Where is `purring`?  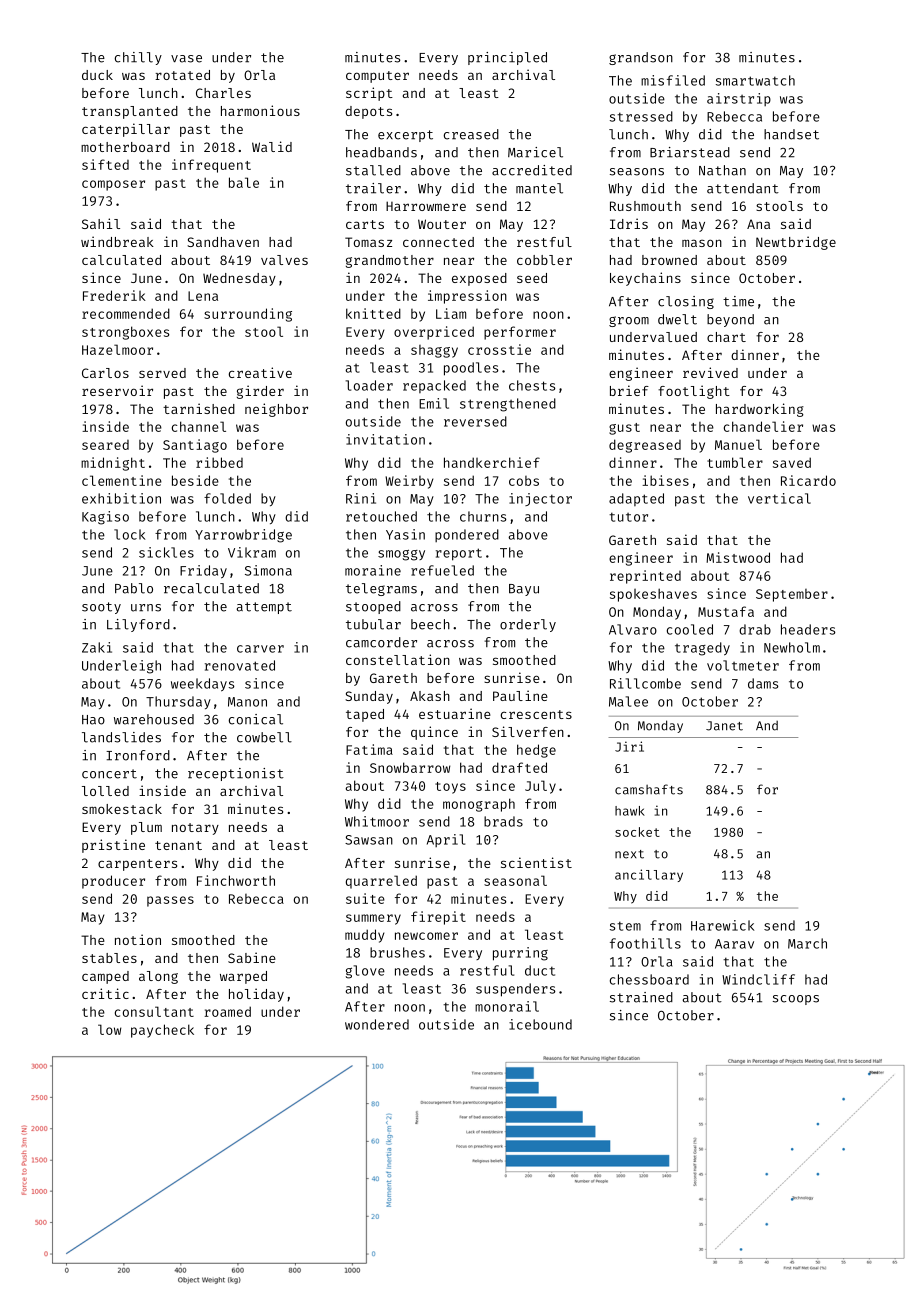
purring is located at coordinates (520, 954).
